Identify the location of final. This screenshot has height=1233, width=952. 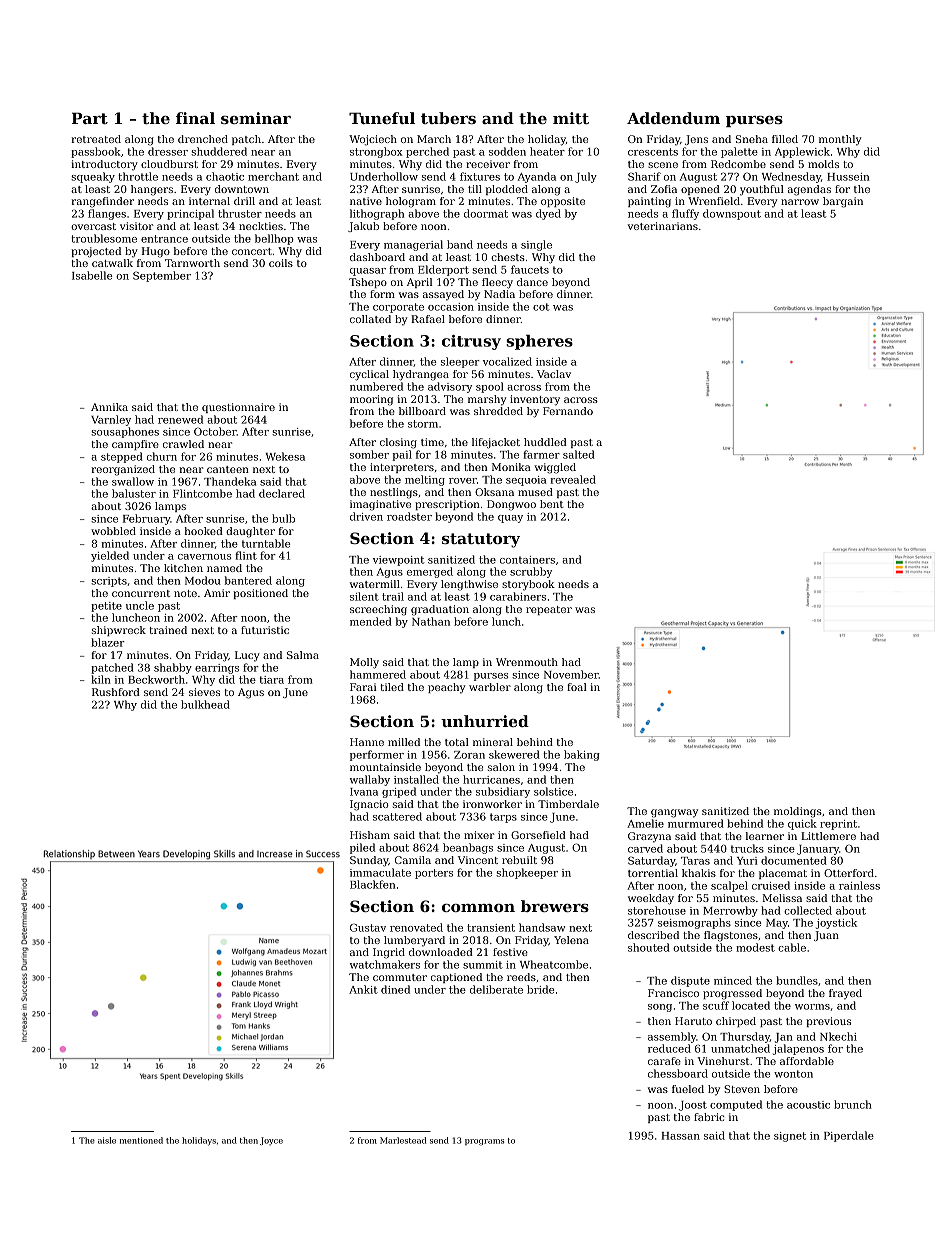
(195, 118).
